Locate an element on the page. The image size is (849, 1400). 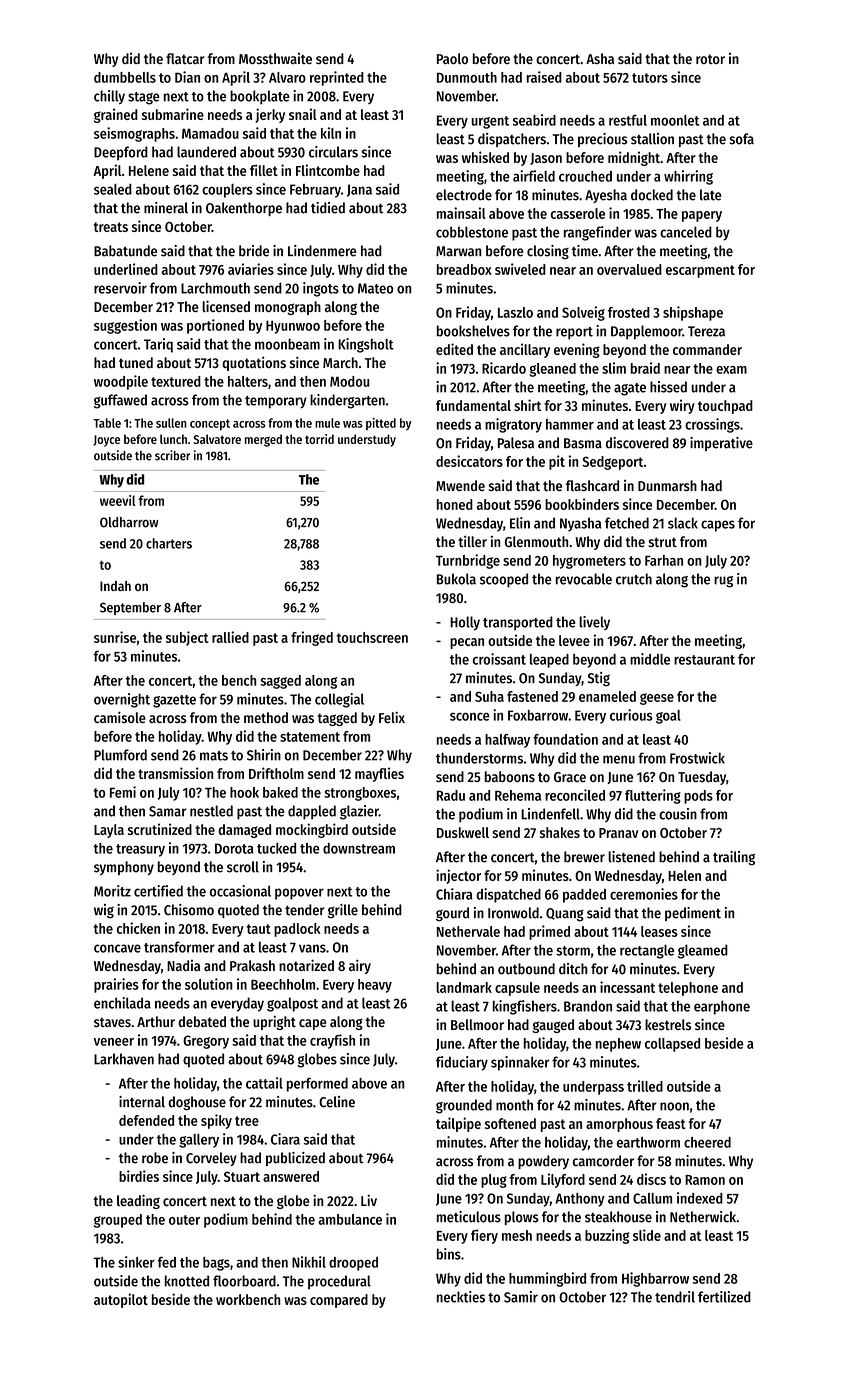
Oldharrow is located at coordinates (129, 522).
